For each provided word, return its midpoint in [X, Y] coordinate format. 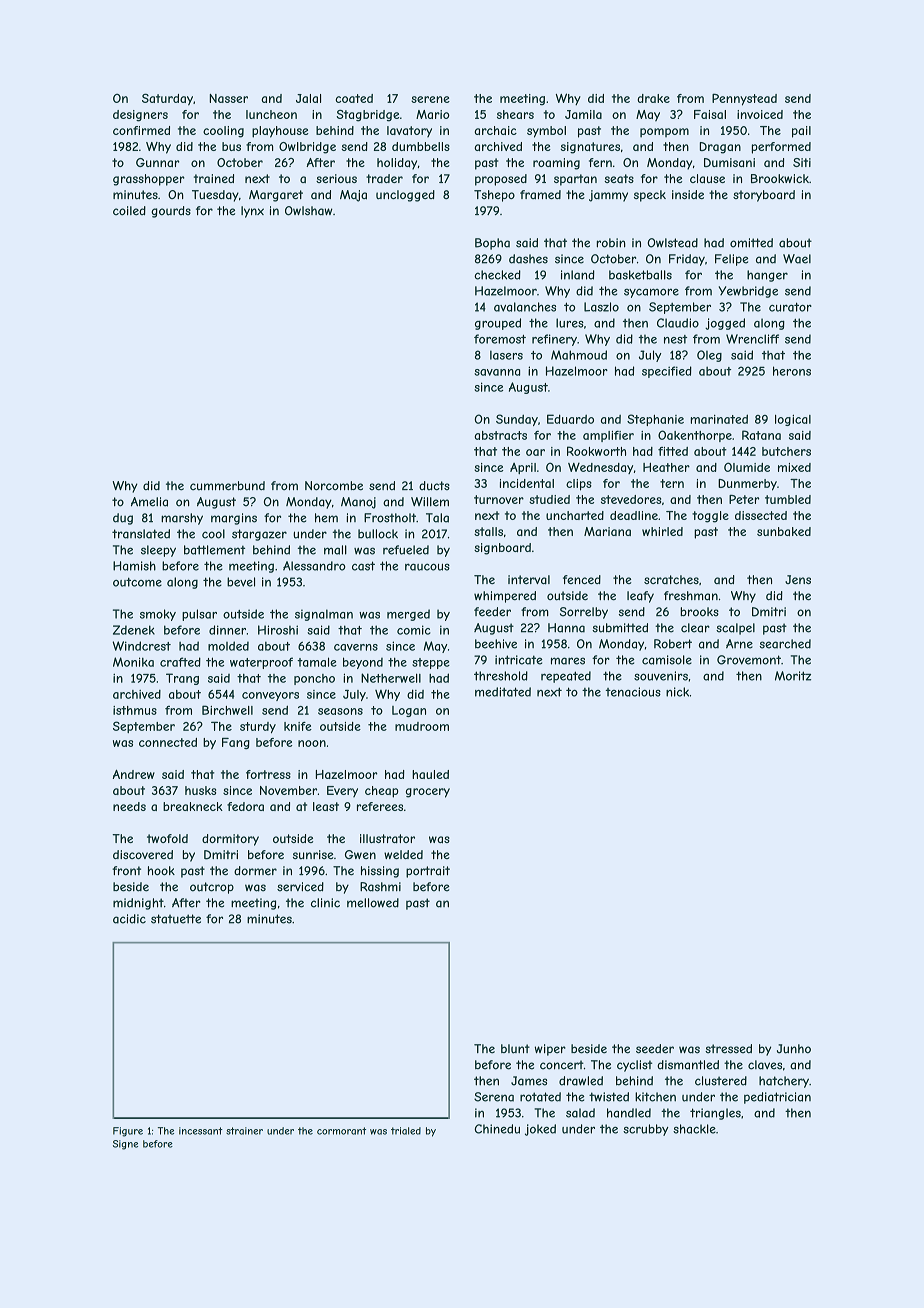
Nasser [228, 98]
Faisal [710, 114]
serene [430, 99]
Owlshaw [309, 211]
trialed [406, 1131]
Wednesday [600, 468]
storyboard [764, 196]
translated [141, 534]
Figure [128, 1132]
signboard [502, 549]
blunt [515, 1049]
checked [497, 275]
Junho [794, 1049]
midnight [138, 904]
